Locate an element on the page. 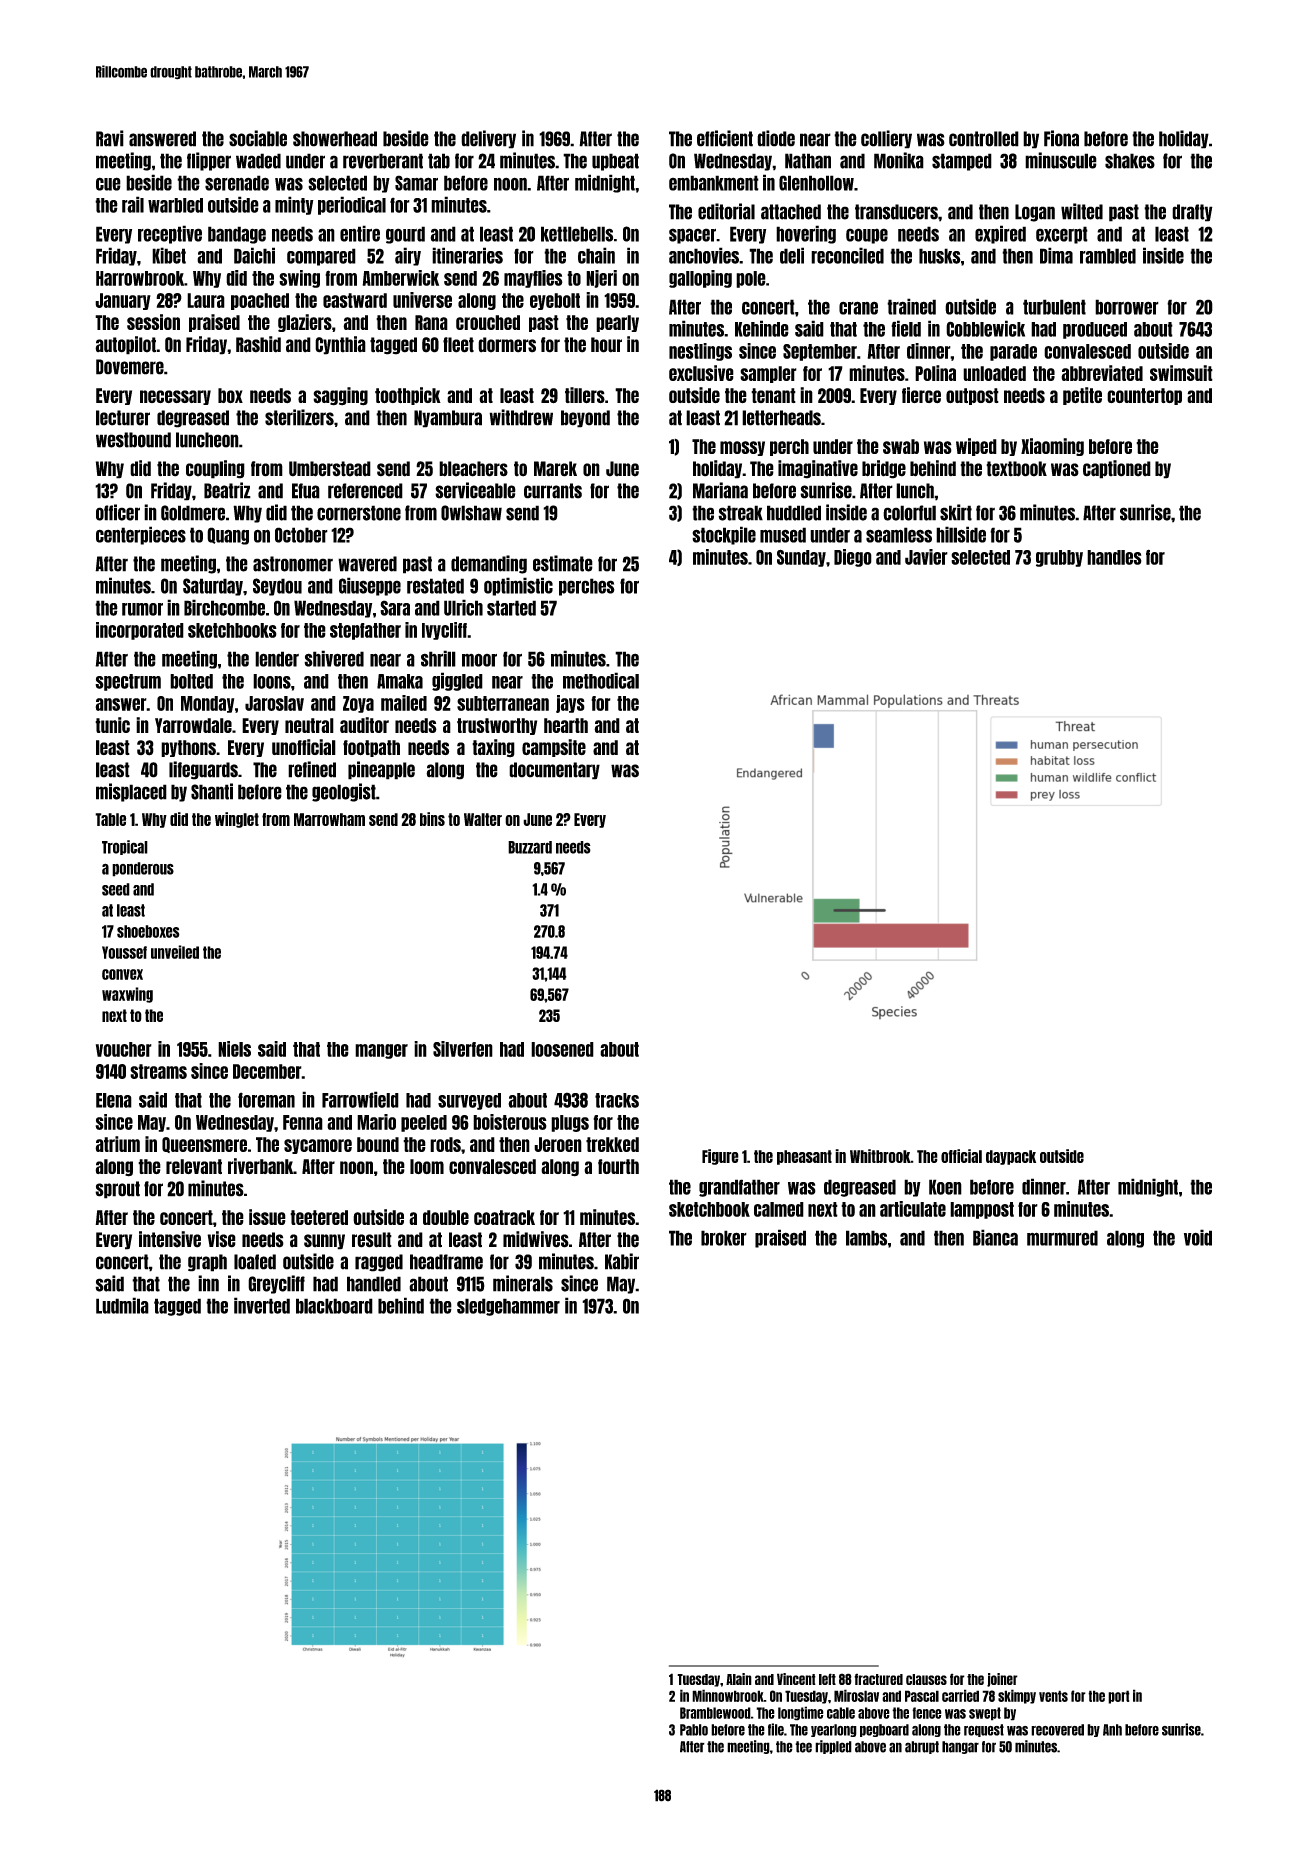 The height and width of the page is (1850, 1308). spacer is located at coordinates (692, 236).
